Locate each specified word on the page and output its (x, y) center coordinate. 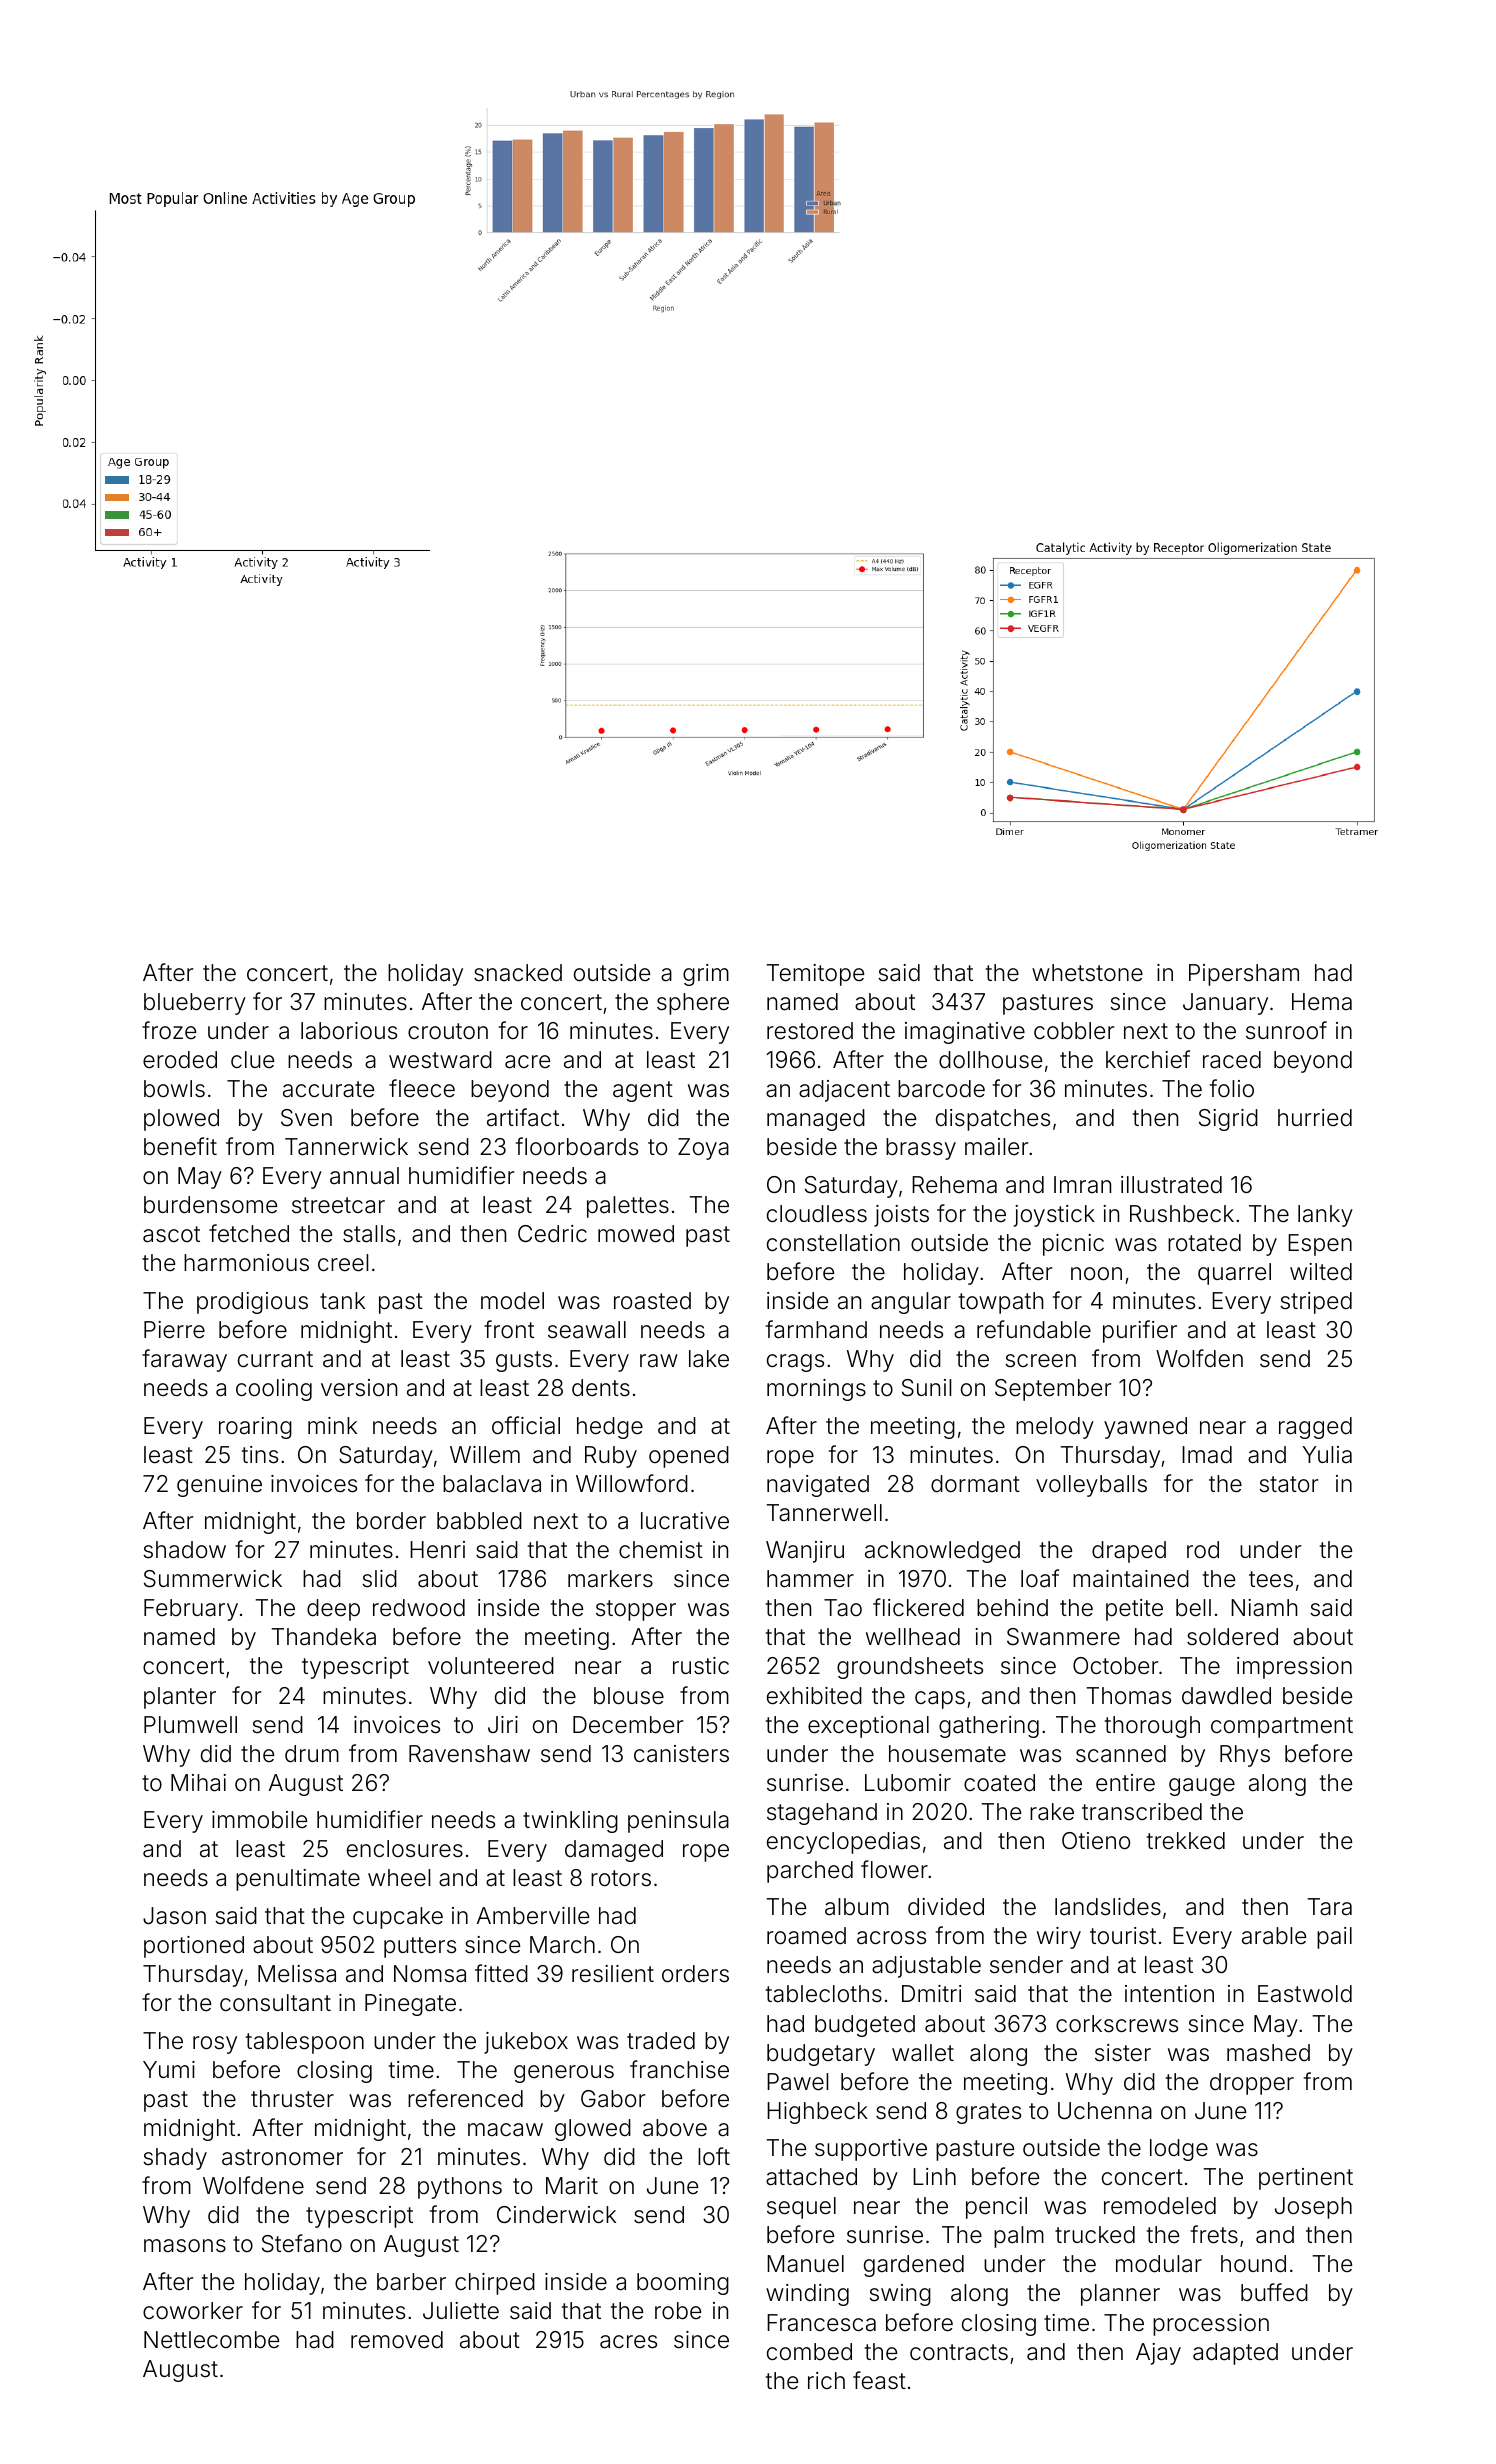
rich (826, 2380)
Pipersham (1244, 975)
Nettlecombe (211, 2340)
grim (706, 975)
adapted (1235, 2354)
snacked (518, 973)
